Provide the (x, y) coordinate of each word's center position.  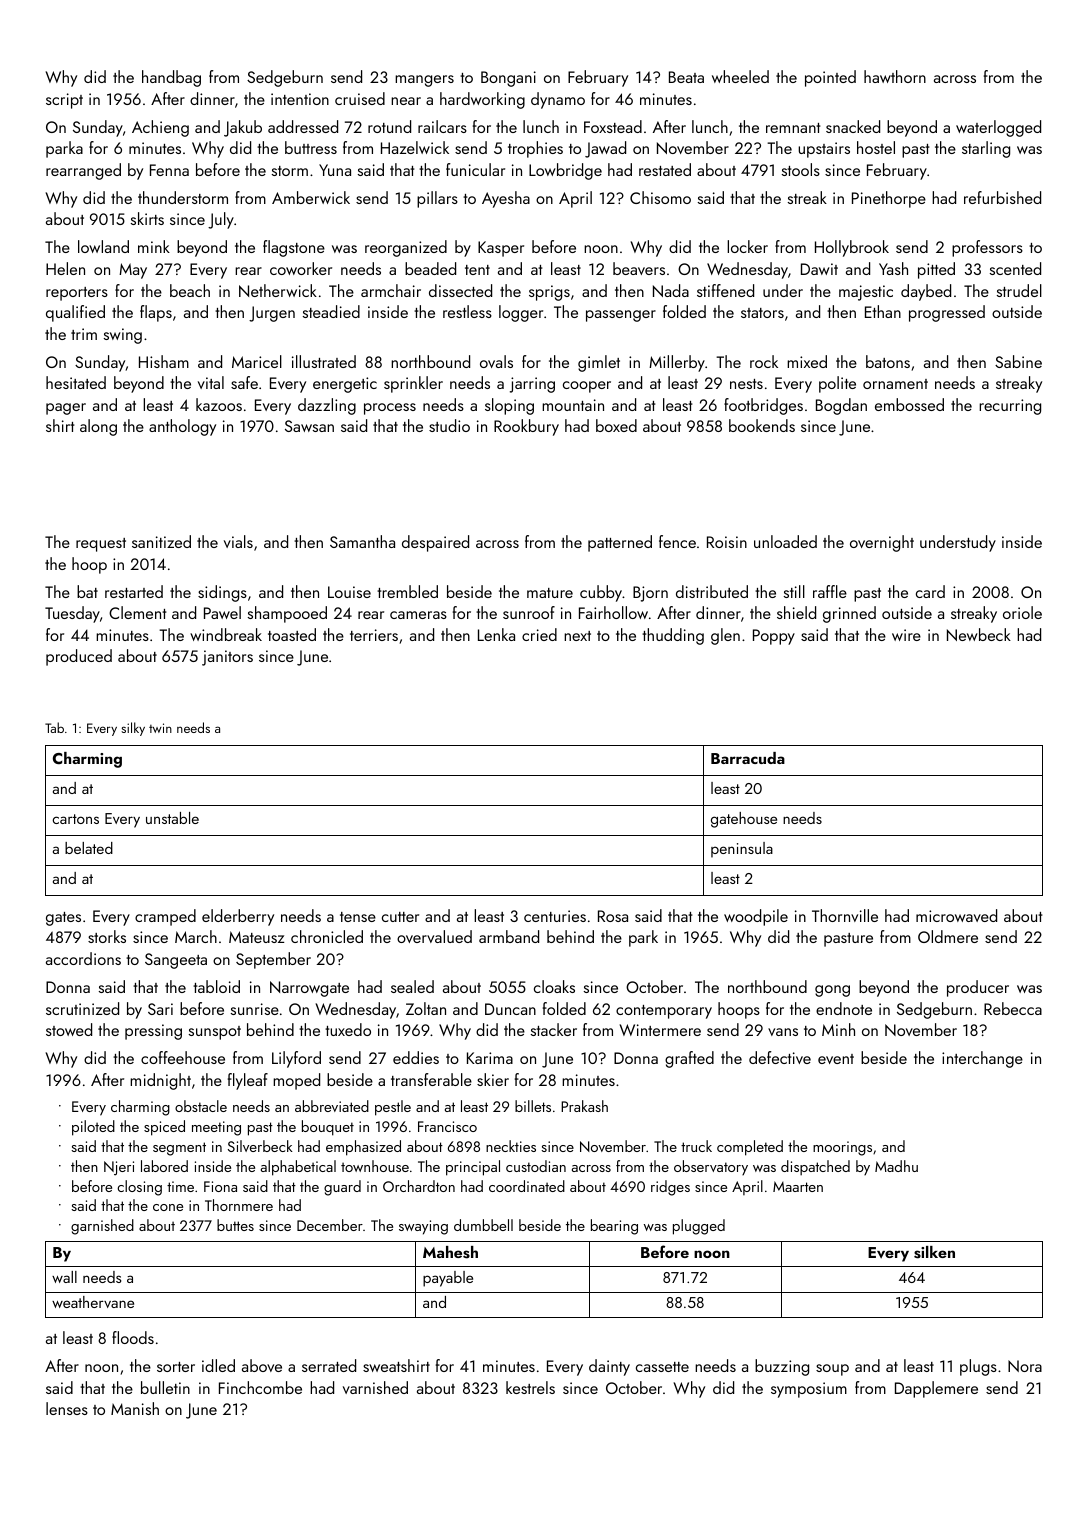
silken (934, 1252)
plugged (699, 1227)
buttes (235, 1225)
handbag (171, 78)
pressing (153, 1032)
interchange (982, 1059)
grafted (689, 1059)
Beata (686, 77)
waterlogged (998, 128)
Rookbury (526, 427)
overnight (882, 543)
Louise (349, 592)
